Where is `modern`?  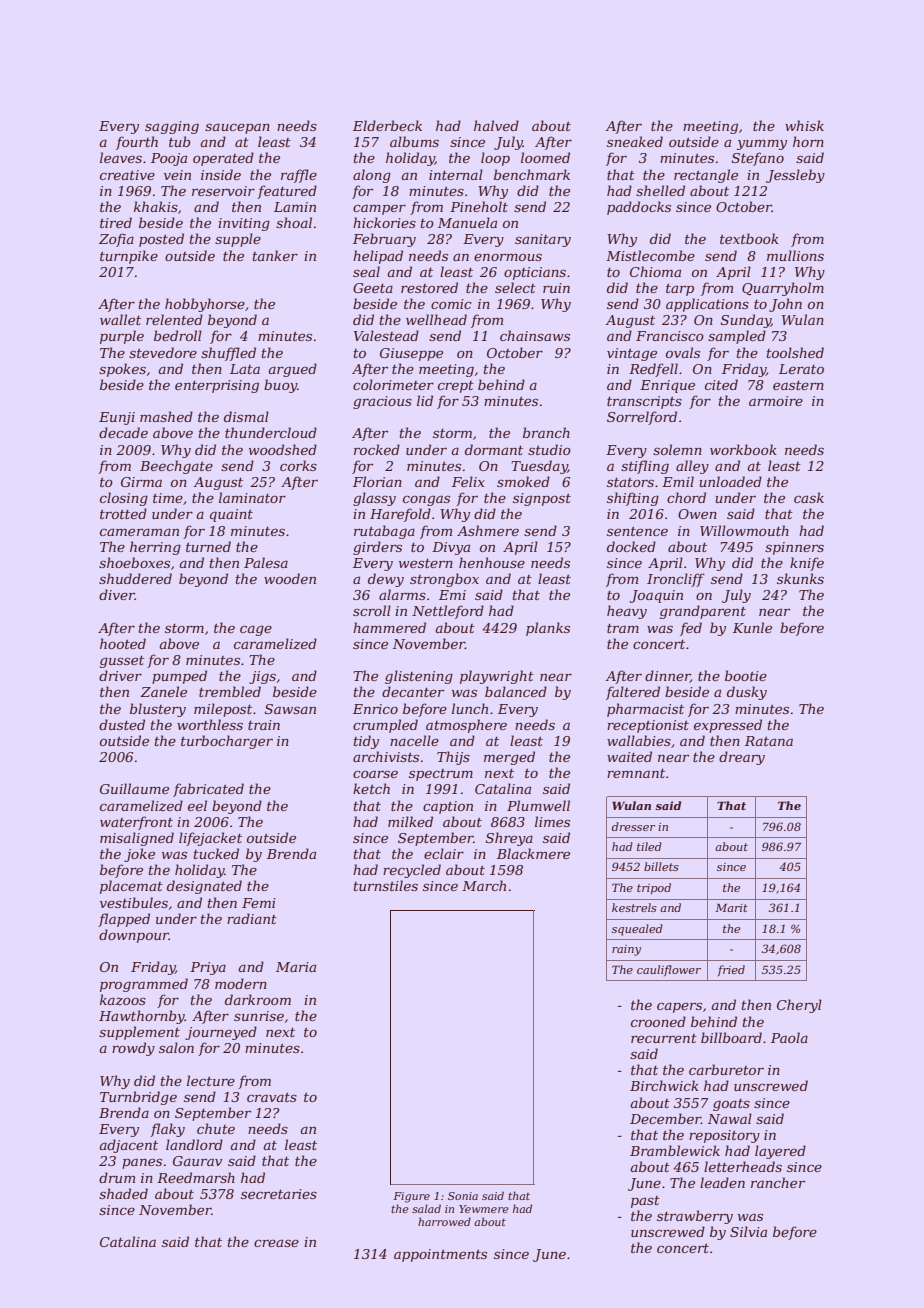
modern is located at coordinates (241, 983).
